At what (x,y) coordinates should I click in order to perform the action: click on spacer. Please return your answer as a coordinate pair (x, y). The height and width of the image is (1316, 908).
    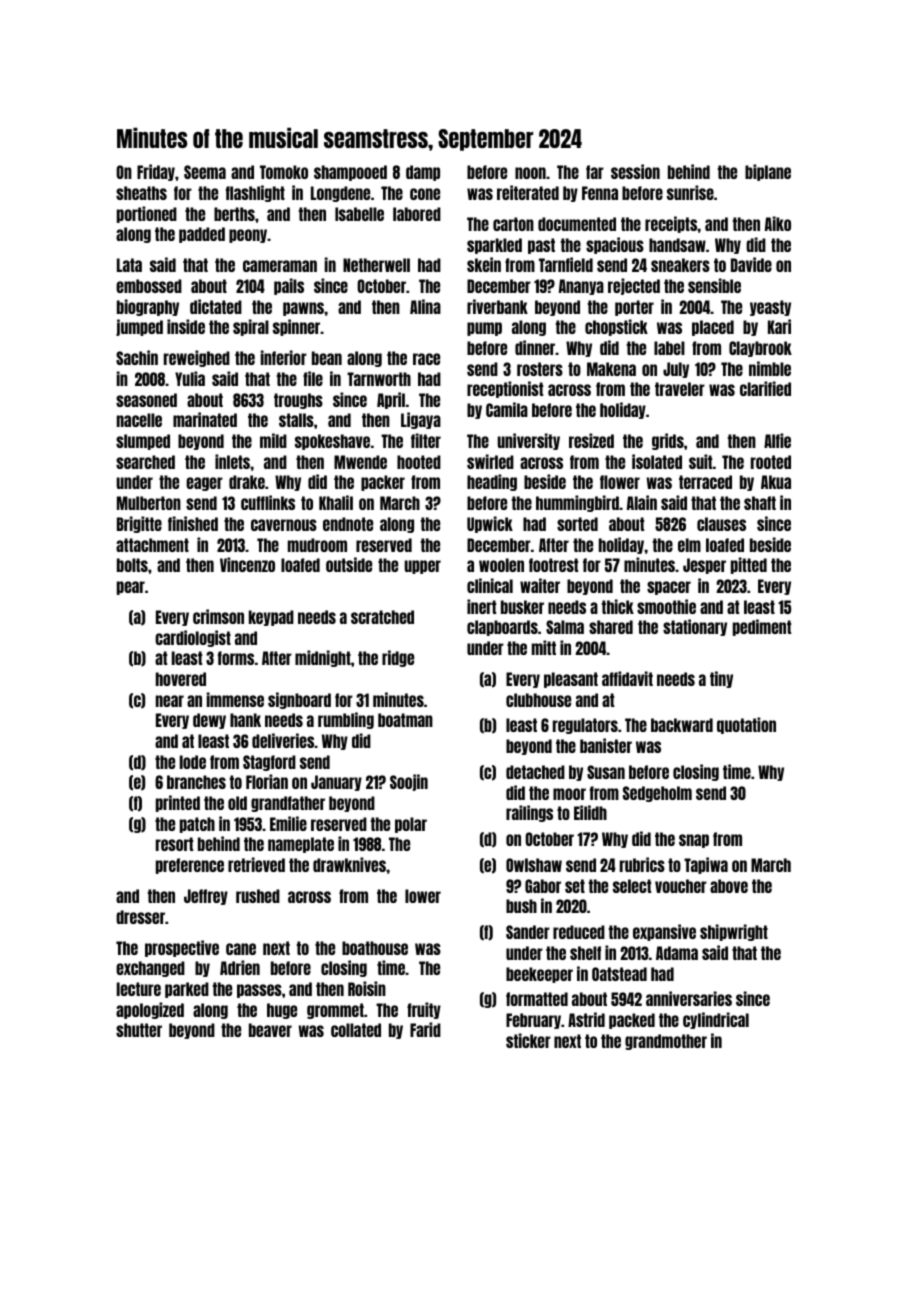
    Looking at the image, I should click on (669, 588).
